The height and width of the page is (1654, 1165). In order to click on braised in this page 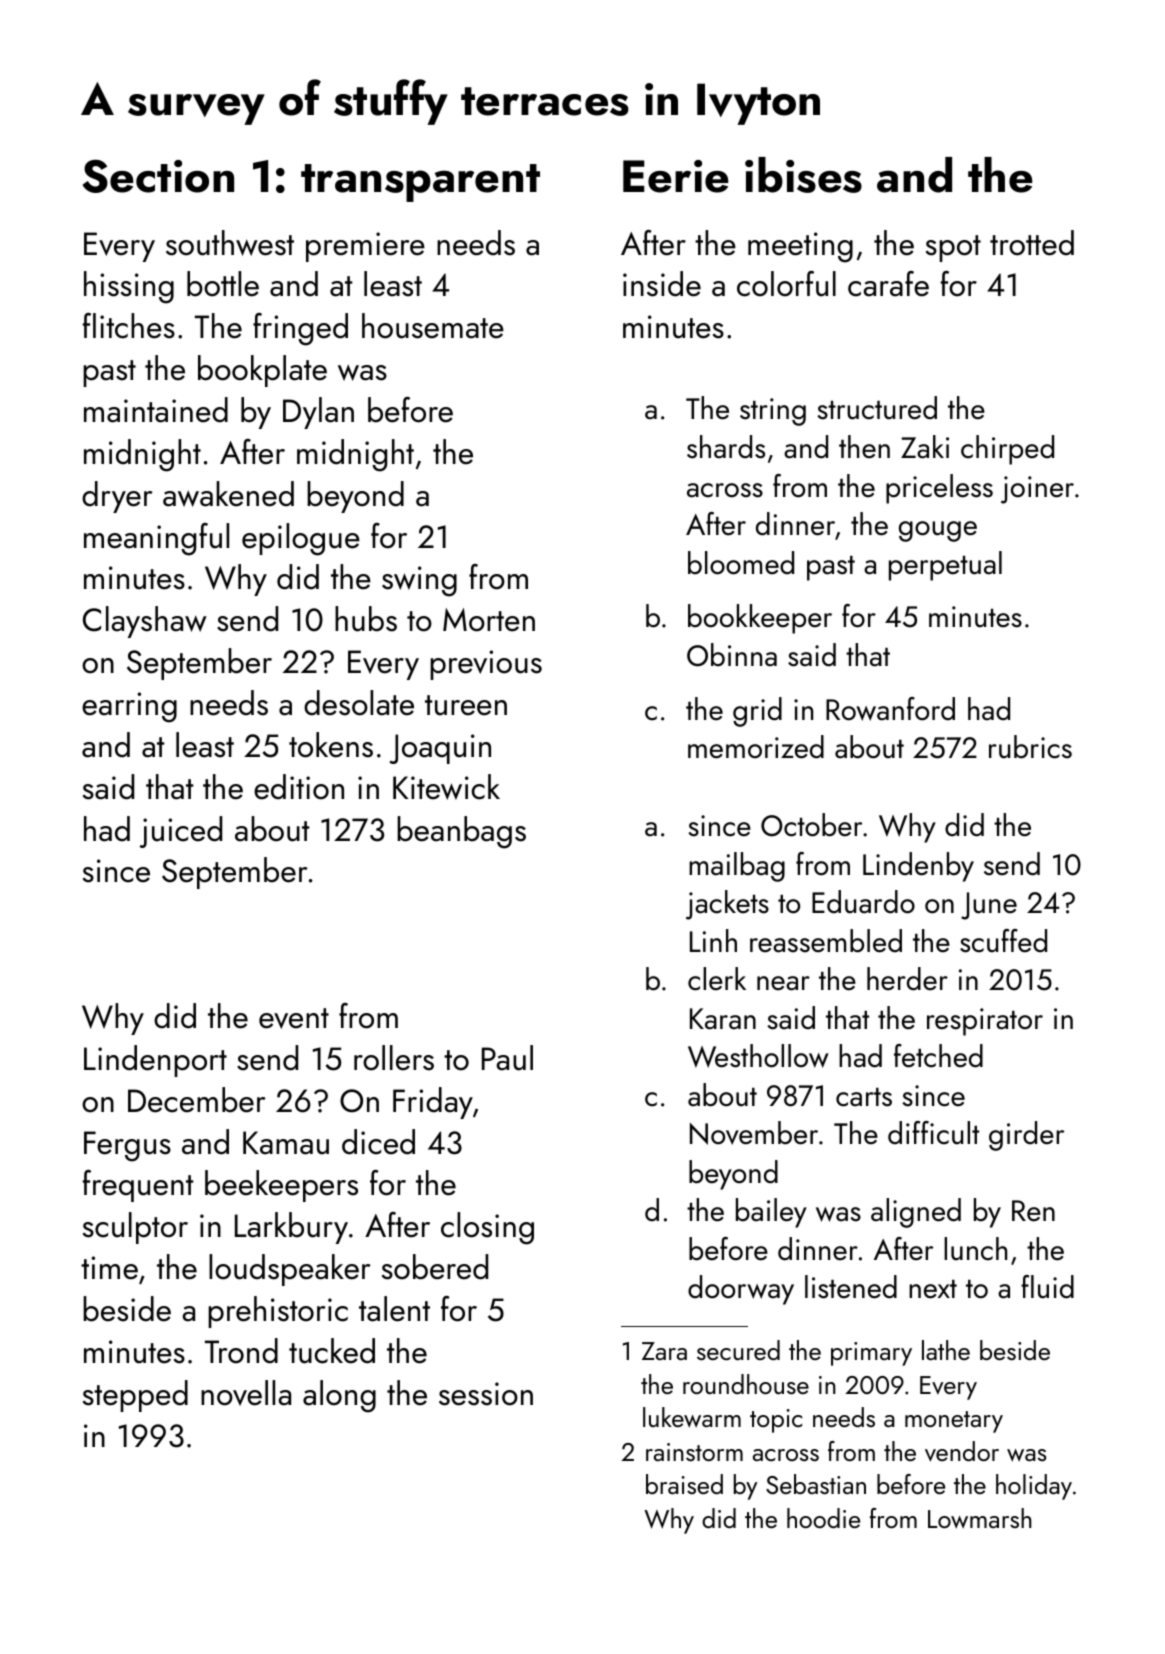, I will do `click(684, 1484)`.
